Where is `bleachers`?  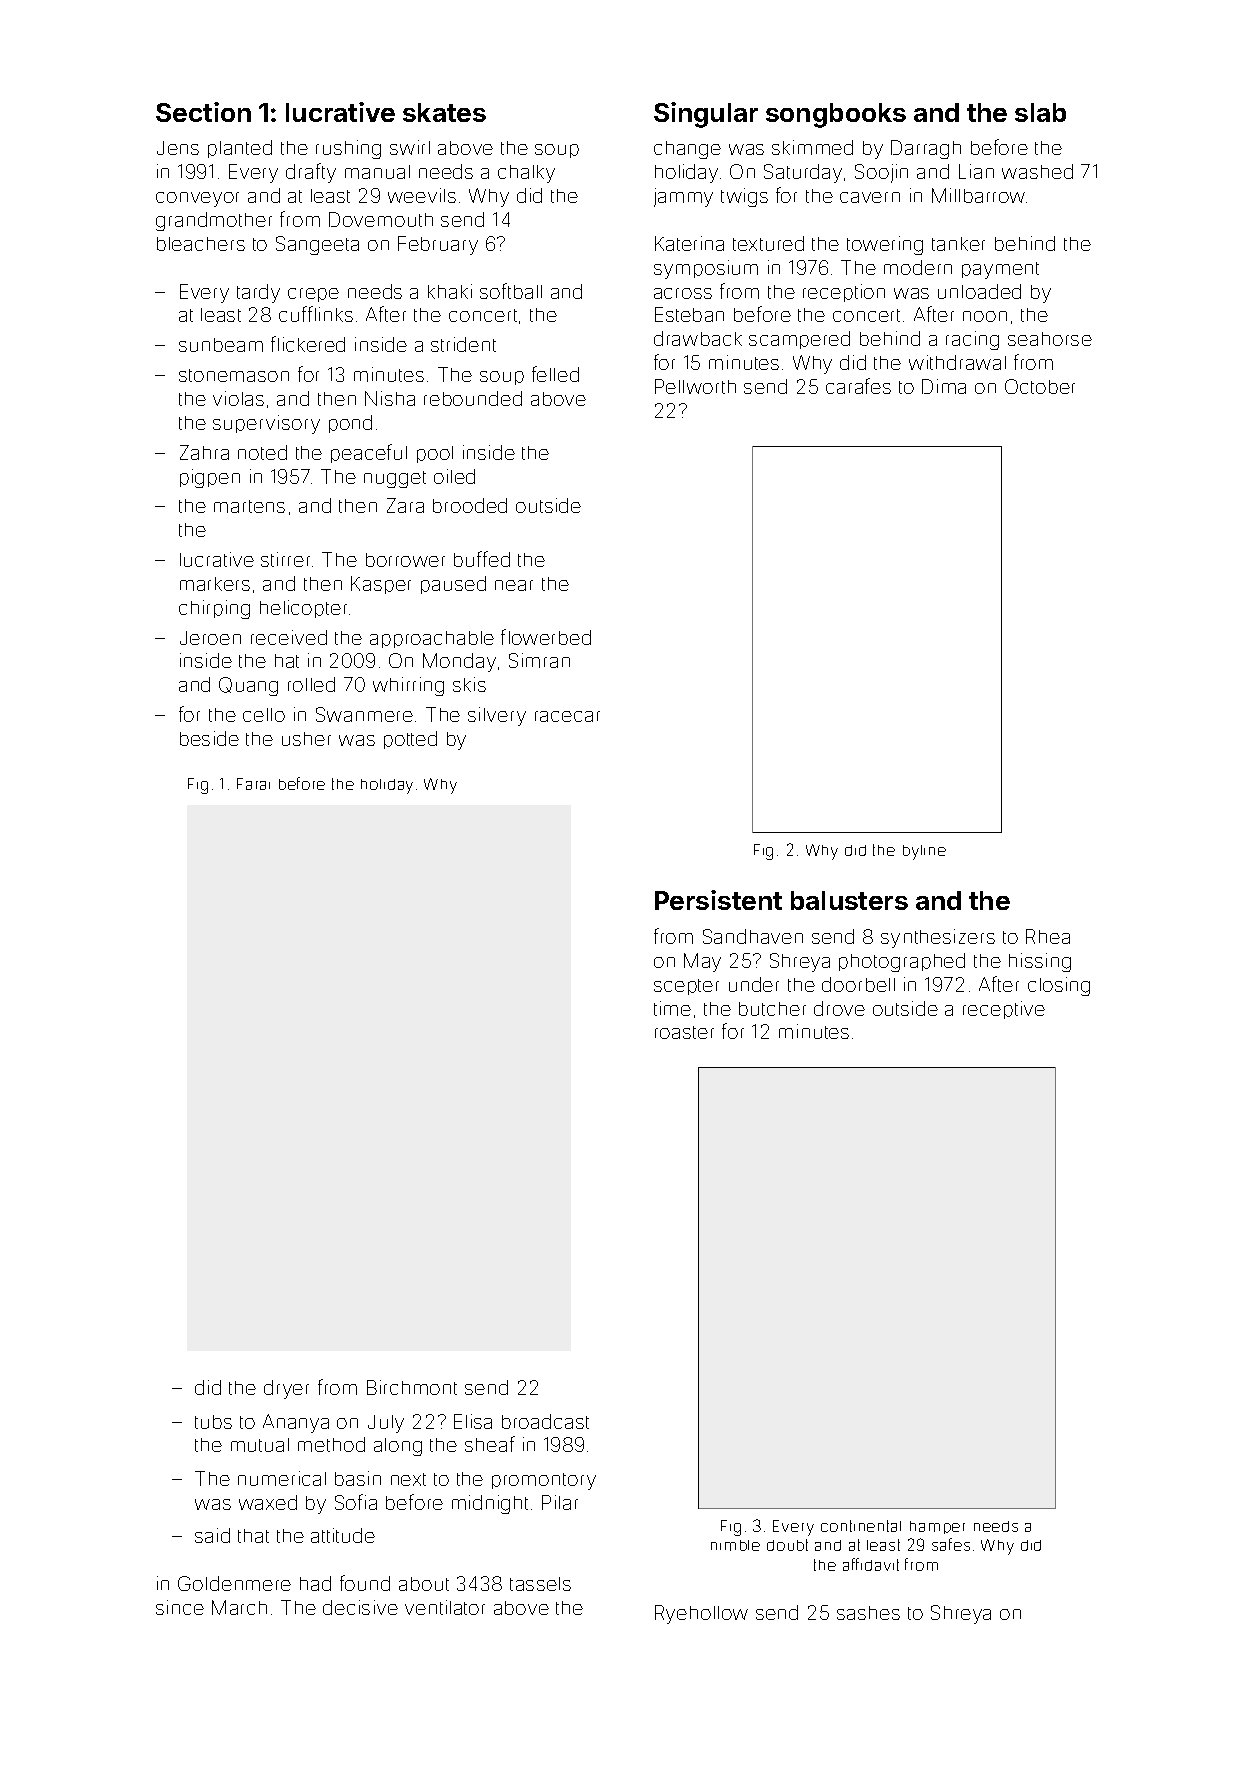 bleachers is located at coordinates (201, 244).
